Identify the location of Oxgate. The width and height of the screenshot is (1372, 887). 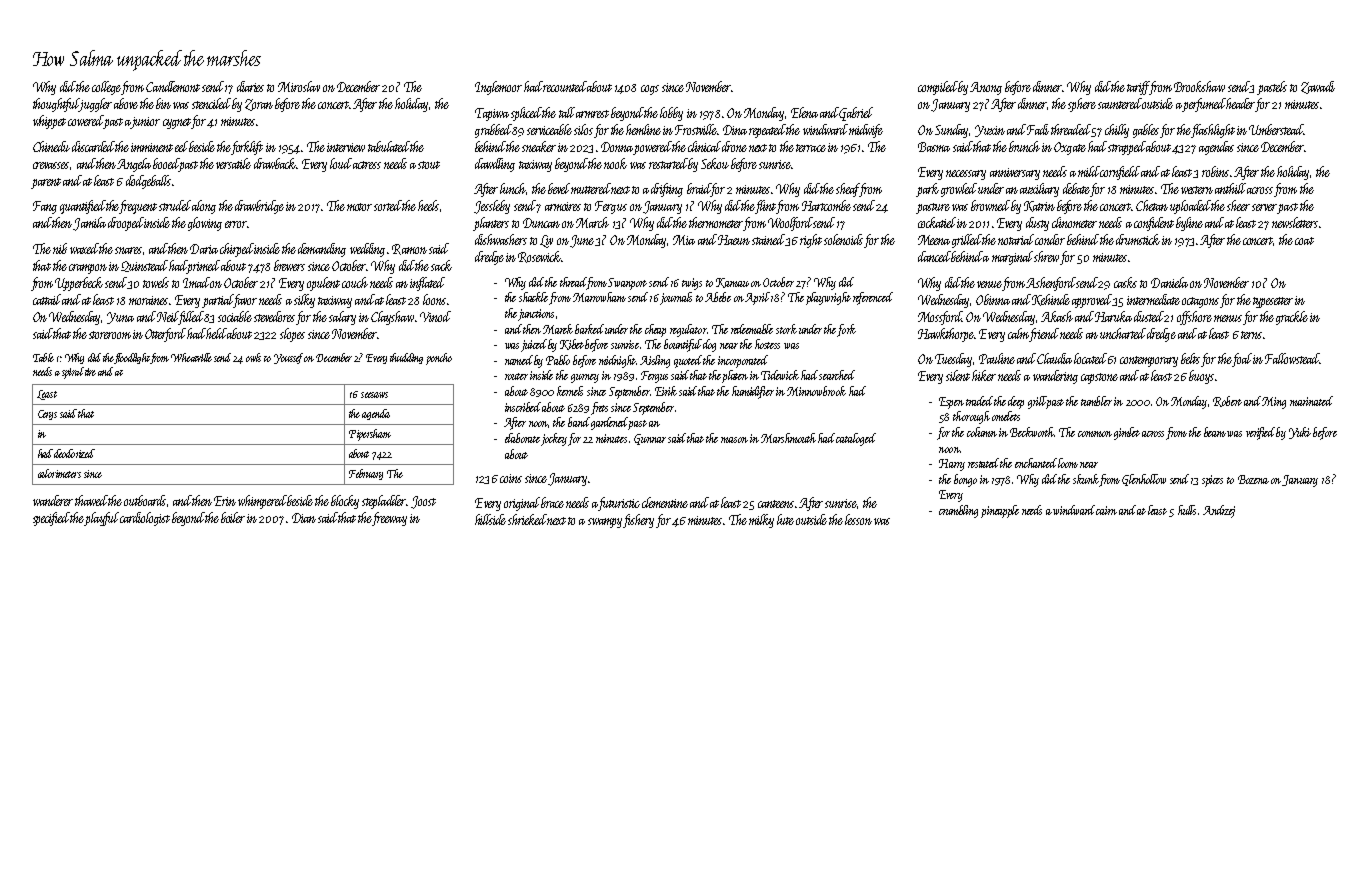
(1070, 148).
